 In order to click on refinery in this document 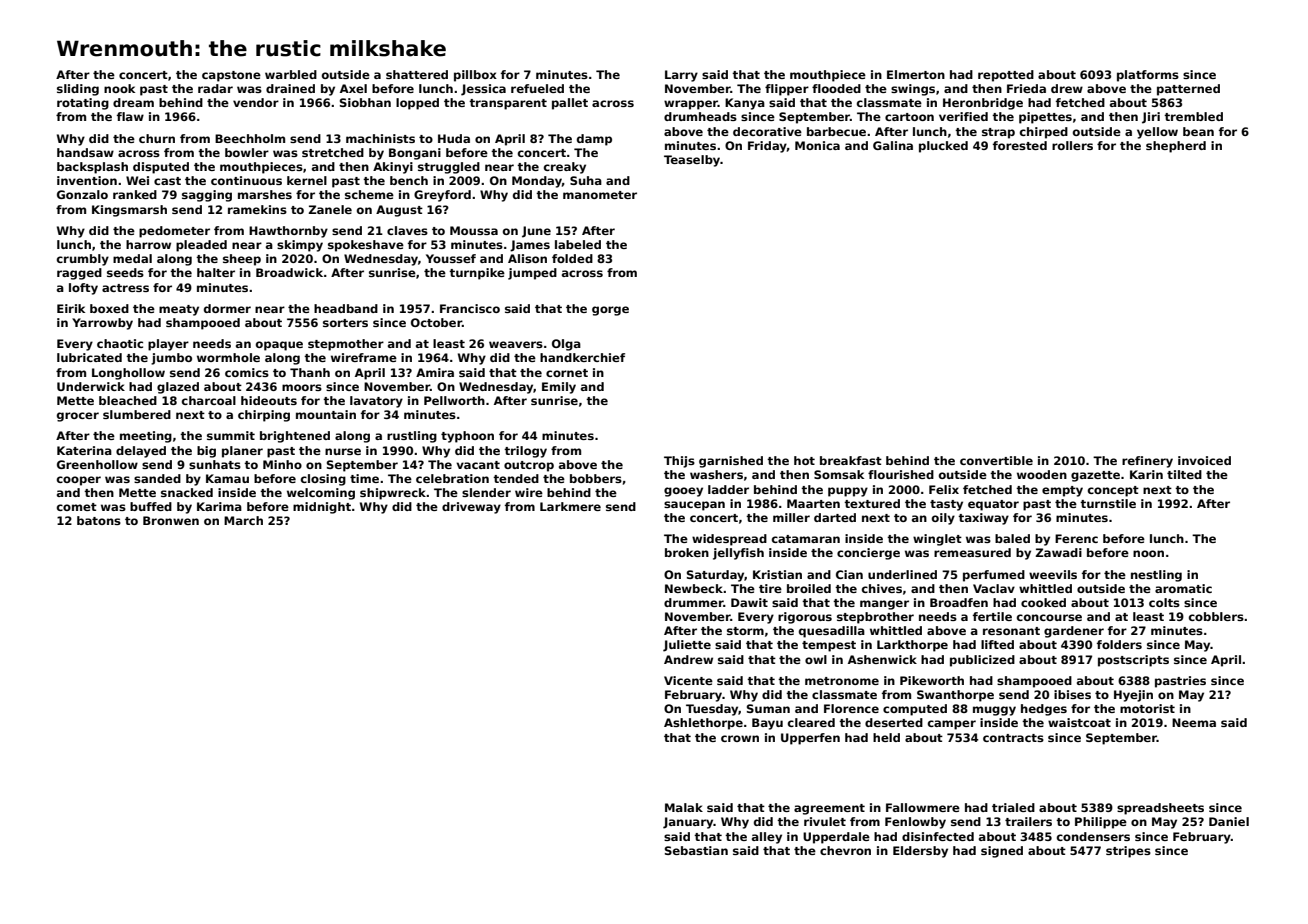, I will do `click(1147, 462)`.
